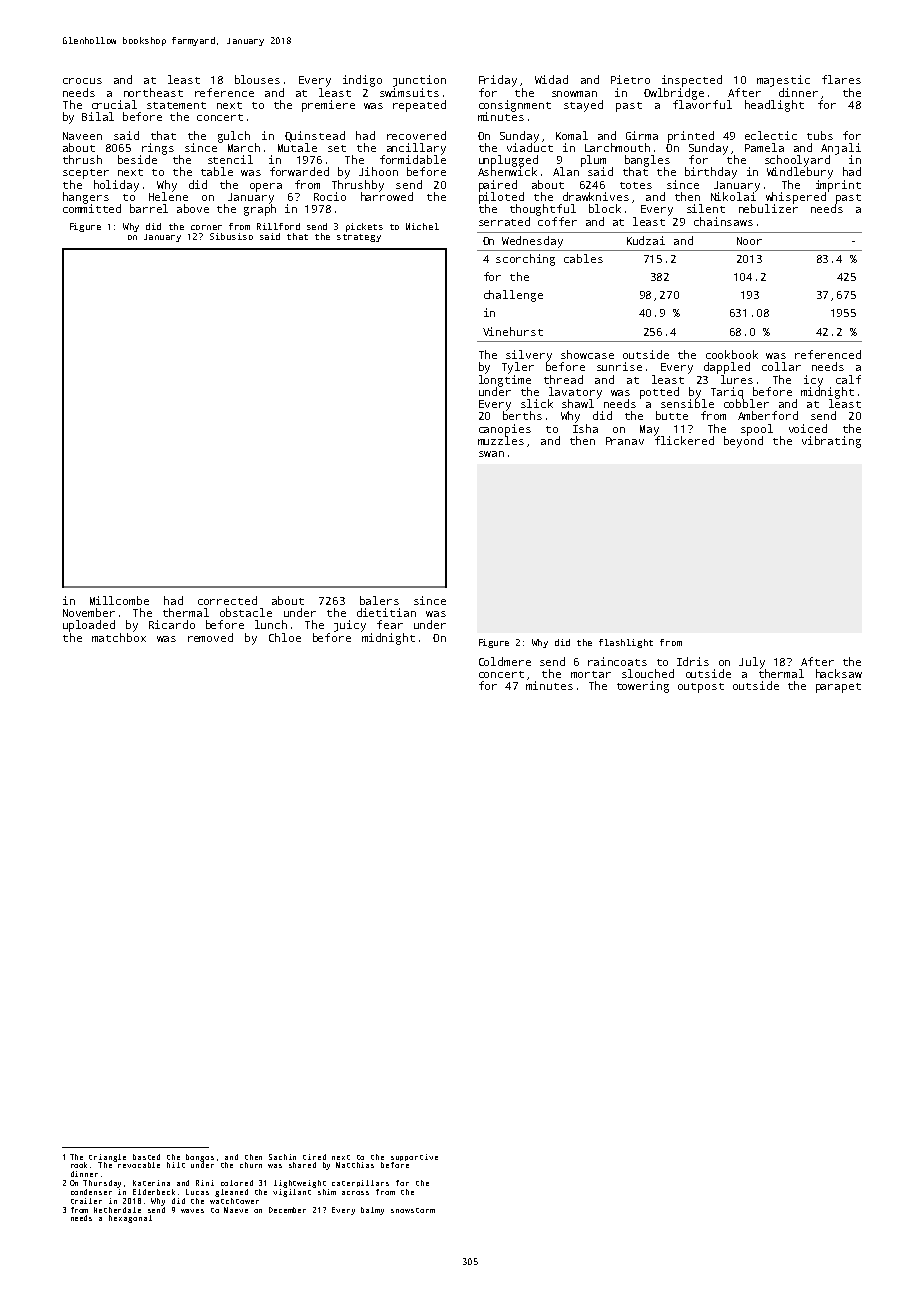 The height and width of the document is (1308, 924). Describe the element at coordinates (648, 673) in the document. I see `slouched` at that location.
